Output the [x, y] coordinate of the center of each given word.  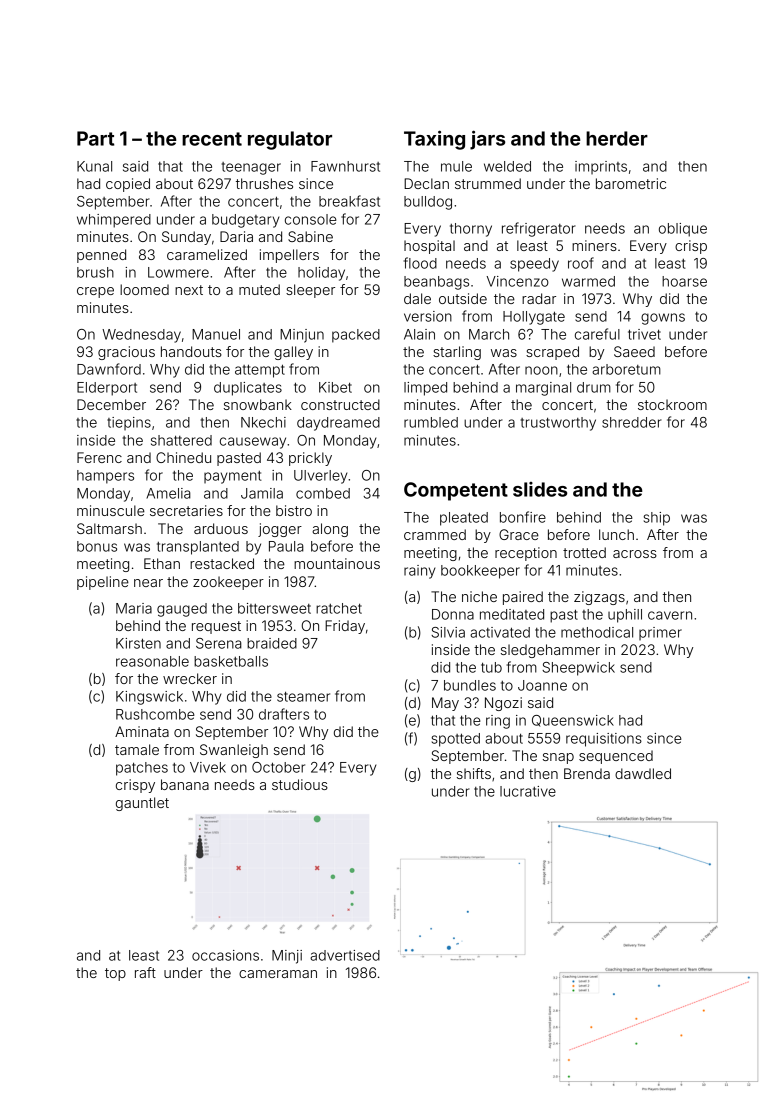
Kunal [94, 166]
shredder [632, 422]
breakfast [349, 201]
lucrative [528, 791]
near [148, 583]
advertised [345, 955]
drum [594, 387]
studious [300, 784]
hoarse [684, 281]
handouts [191, 351]
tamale [137, 749]
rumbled [431, 422]
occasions [225, 955]
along [330, 530]
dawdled [643, 773]
